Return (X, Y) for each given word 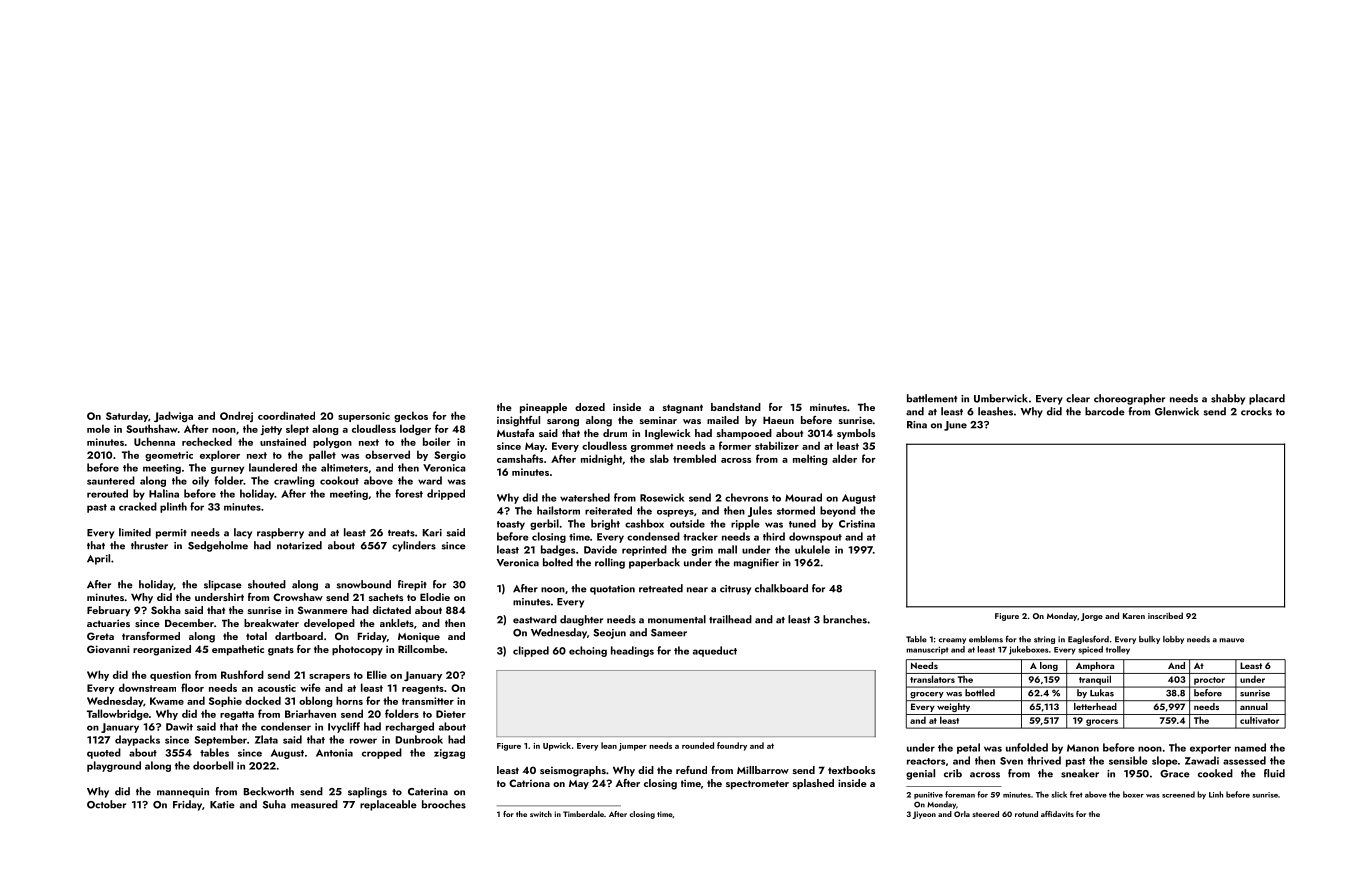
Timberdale (583, 814)
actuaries (108, 623)
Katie (222, 805)
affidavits (1057, 814)
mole (98, 428)
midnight (601, 459)
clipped (531, 651)
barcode (1105, 411)
